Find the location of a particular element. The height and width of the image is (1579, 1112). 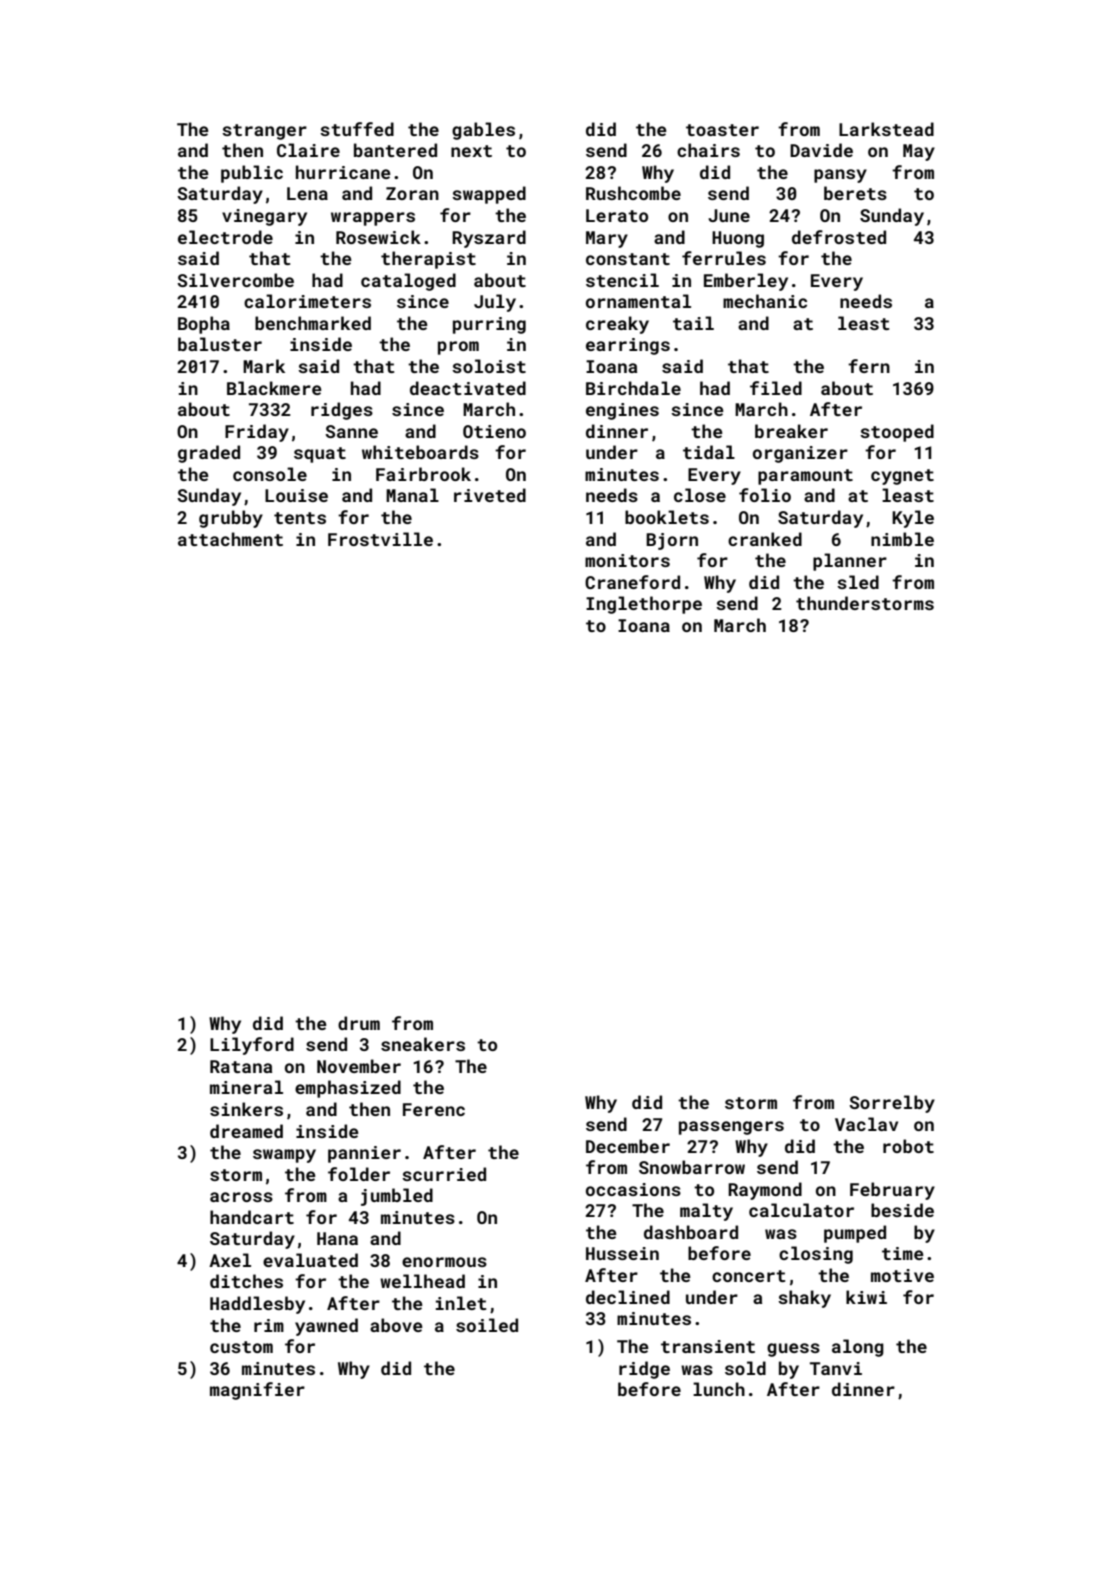

sneakers is located at coordinates (423, 1044).
